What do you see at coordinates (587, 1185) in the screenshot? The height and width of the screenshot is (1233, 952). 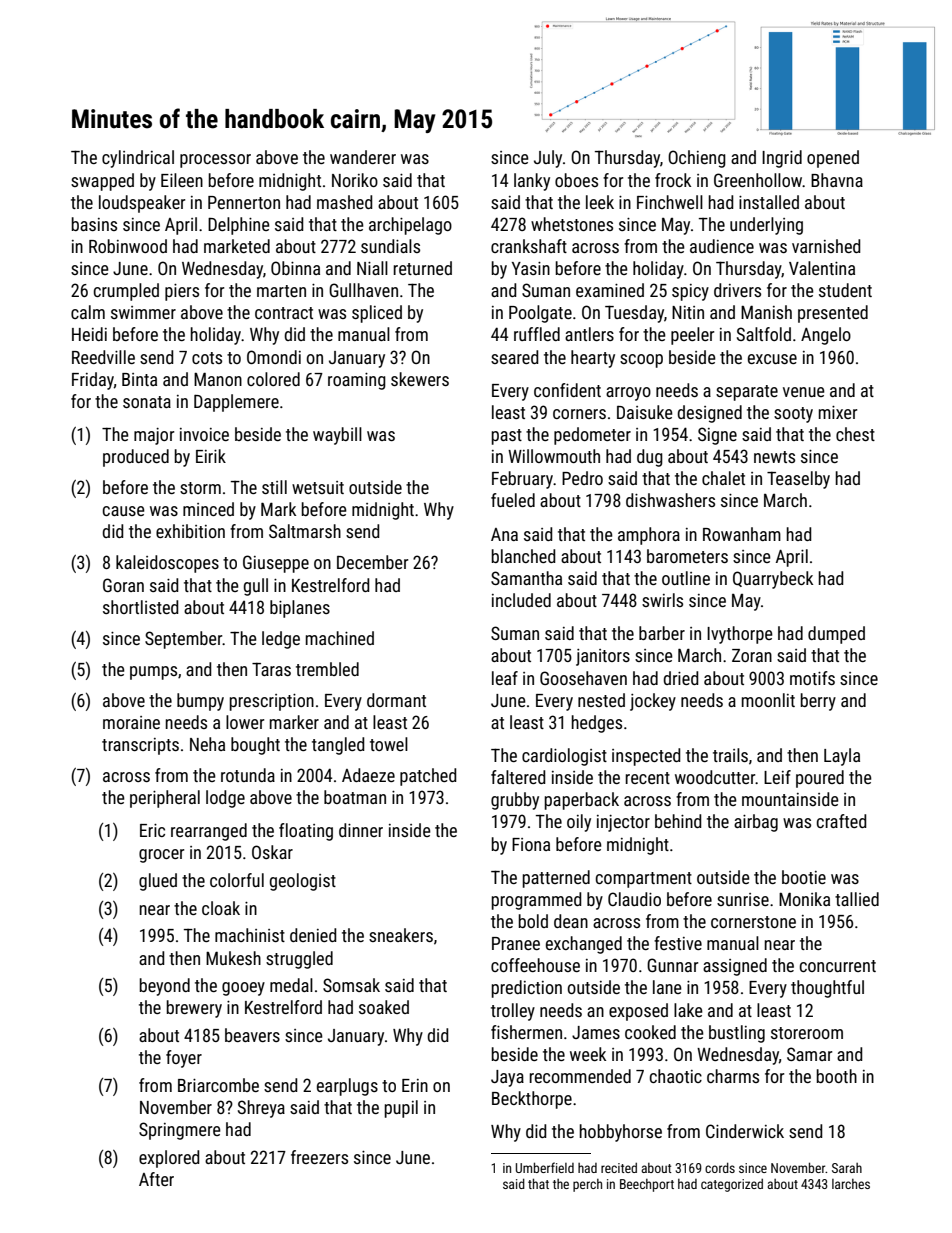 I see `perch` at bounding box center [587, 1185].
